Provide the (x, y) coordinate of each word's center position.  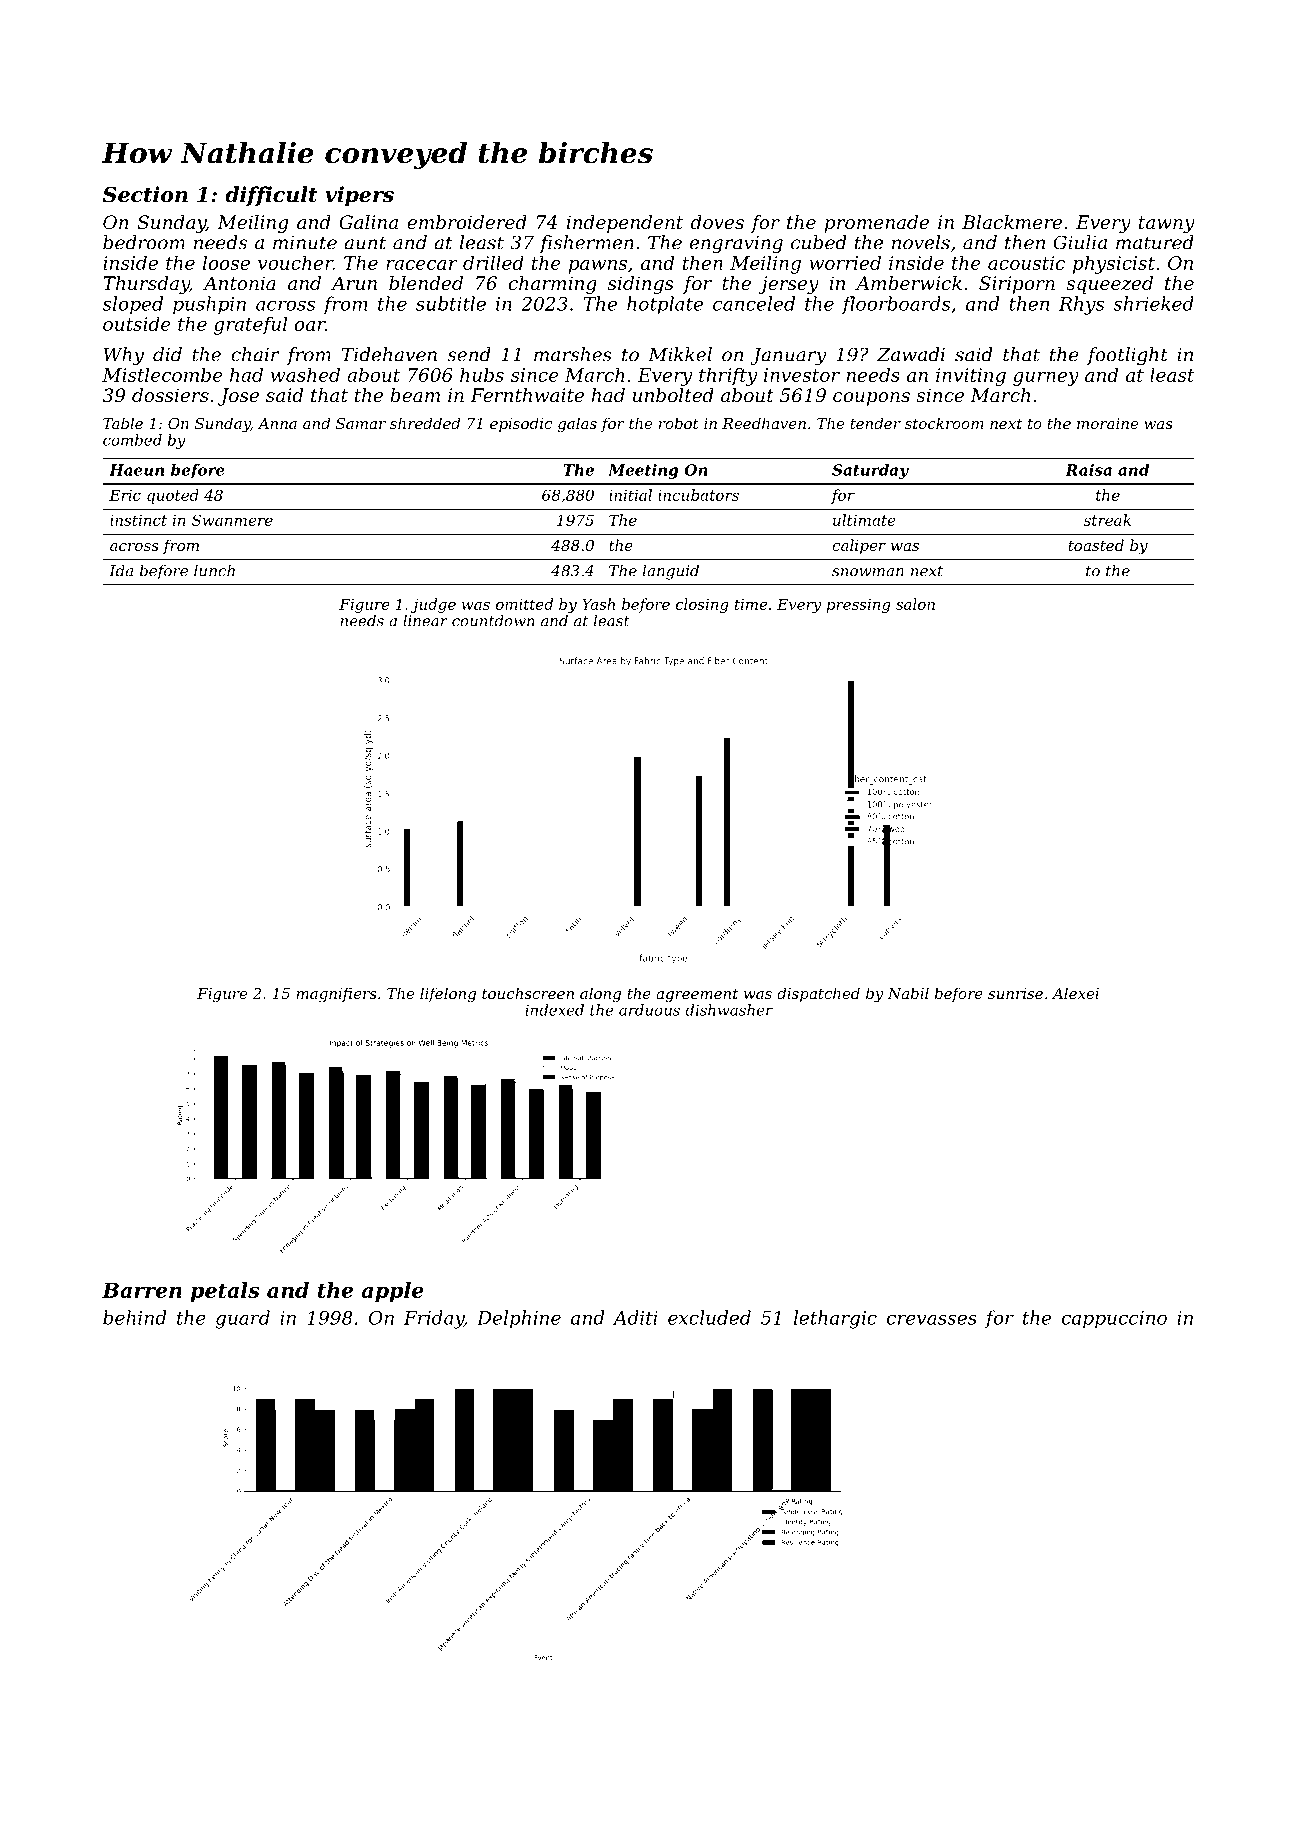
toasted (1096, 545)
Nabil (908, 993)
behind (134, 1317)
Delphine (519, 1319)
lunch (214, 570)
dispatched (818, 994)
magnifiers (336, 995)
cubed (818, 242)
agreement (697, 996)
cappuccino (1114, 1320)
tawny (1167, 224)
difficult (271, 196)
